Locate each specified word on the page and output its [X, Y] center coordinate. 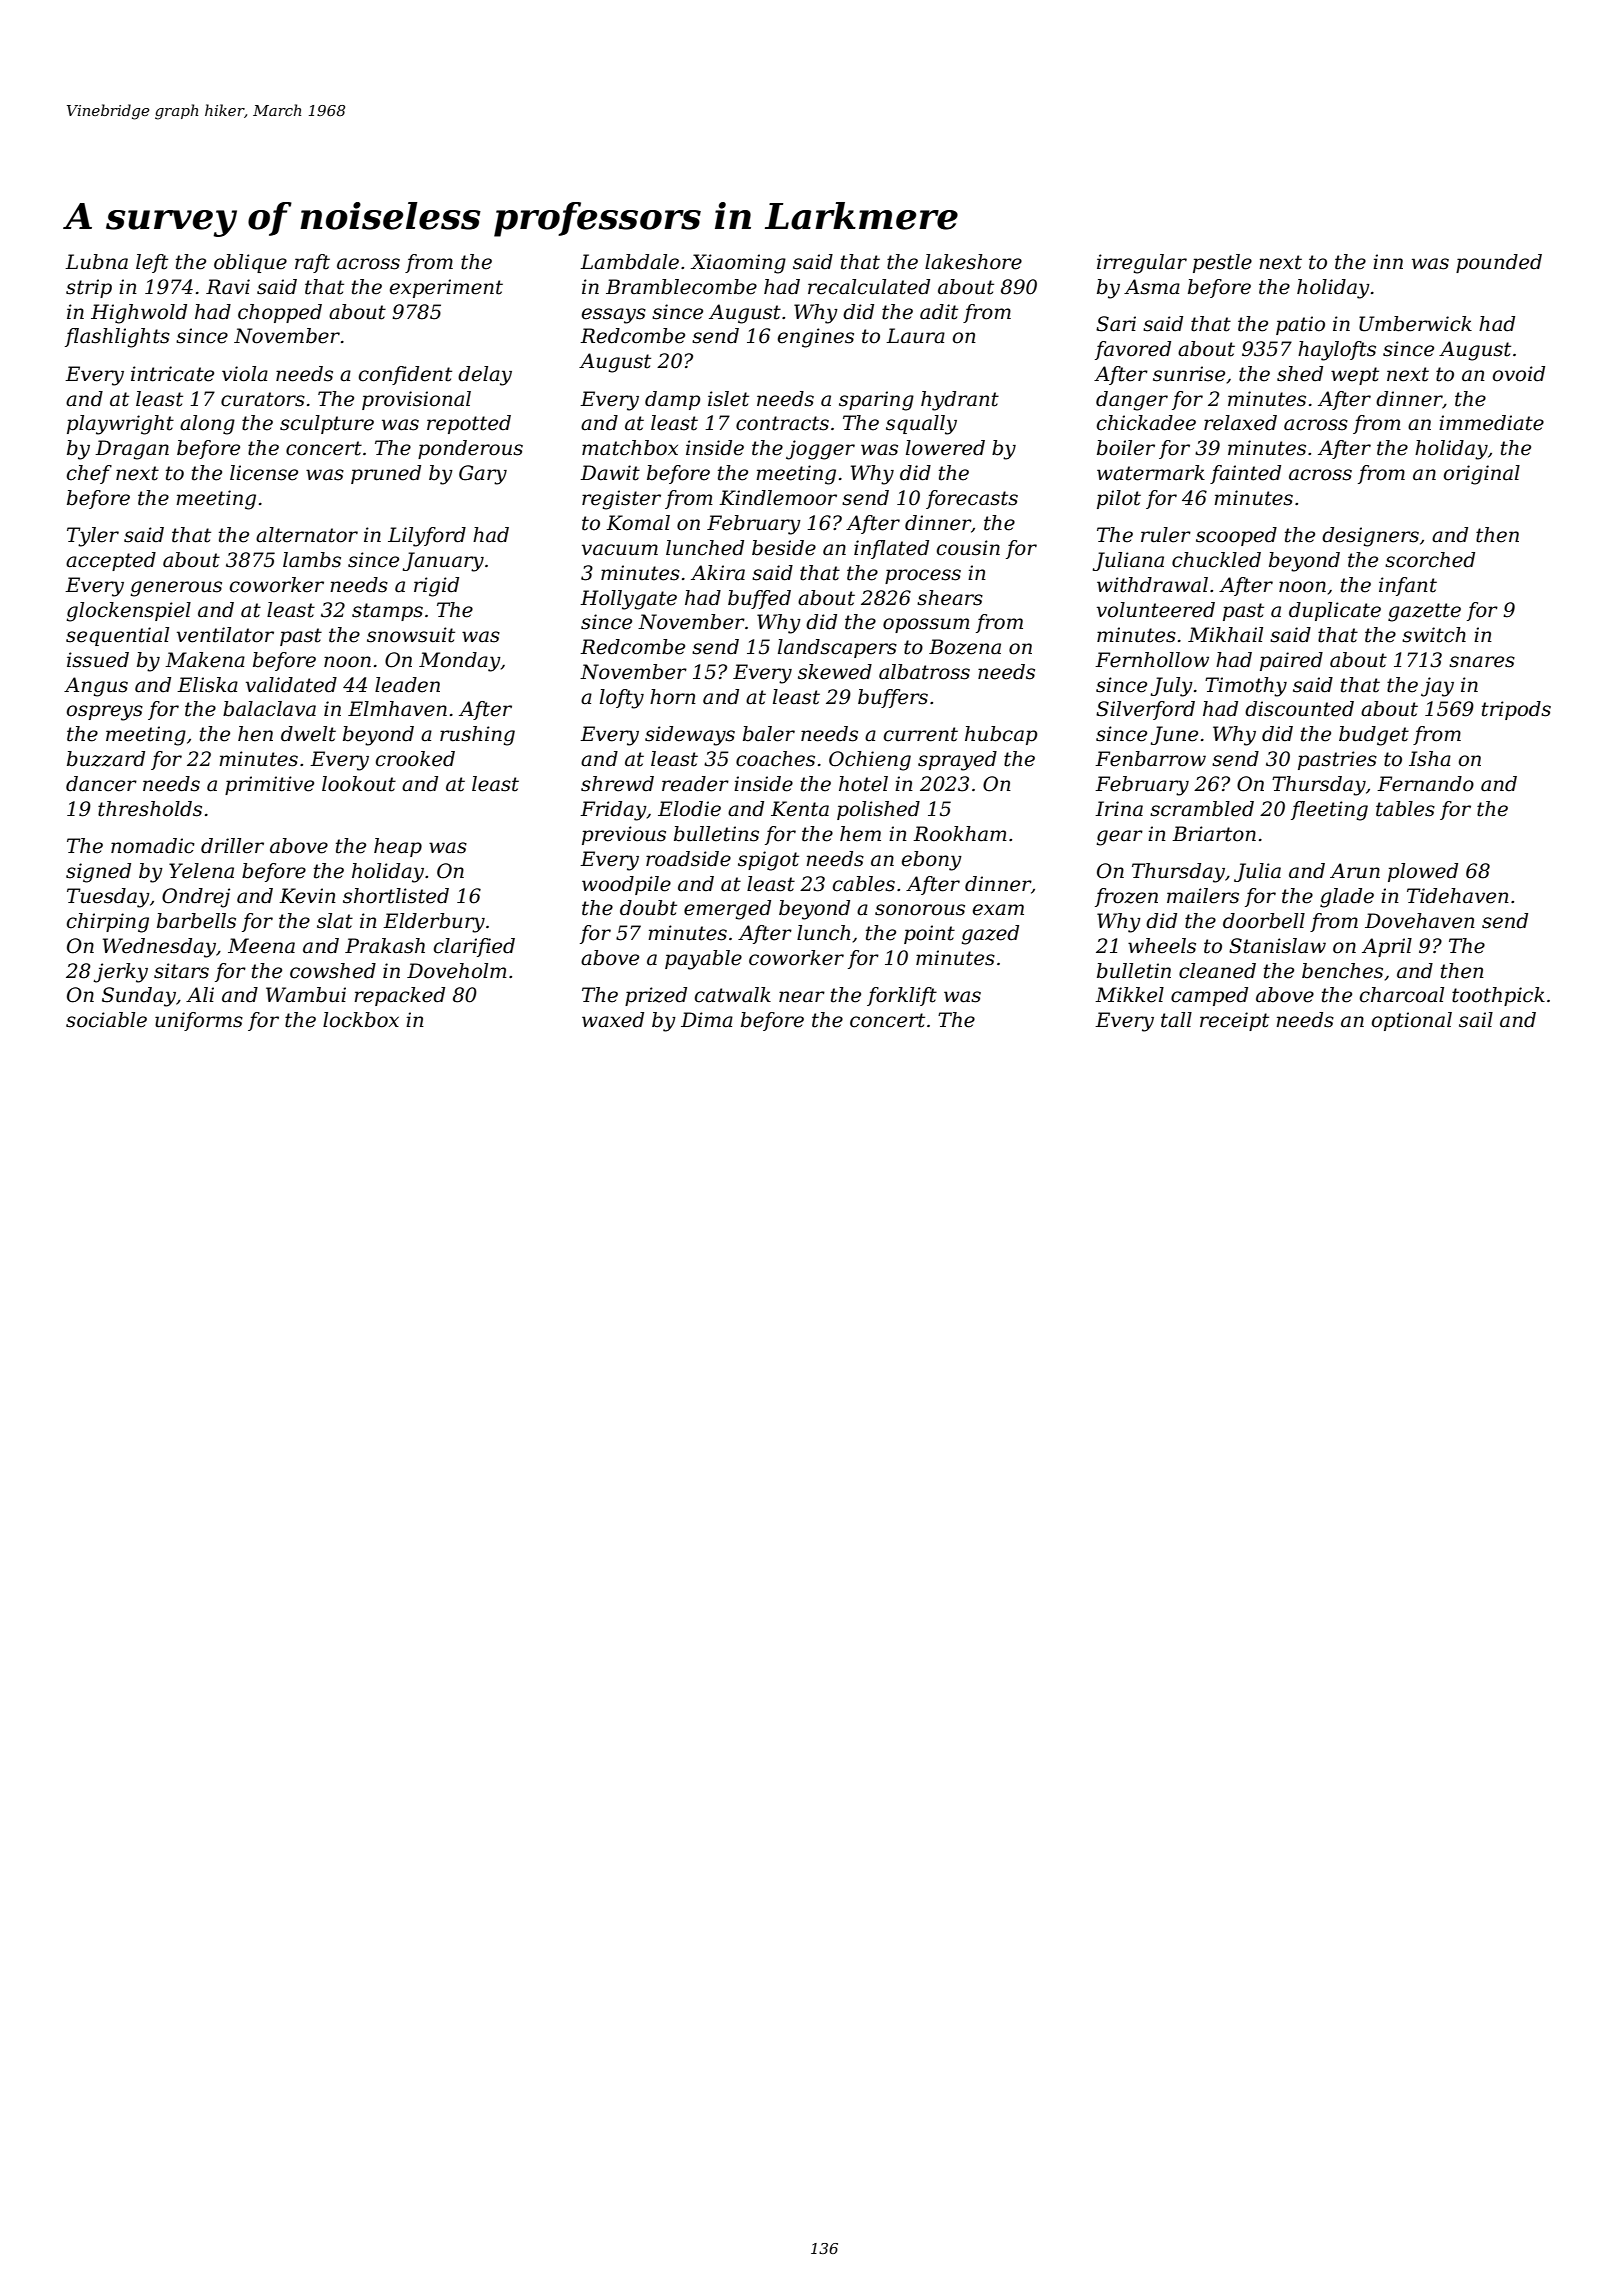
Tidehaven [1458, 896]
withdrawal [1152, 585]
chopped [280, 313]
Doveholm [457, 971]
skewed [835, 672]
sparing [876, 401]
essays [614, 316]
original [1482, 475]
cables [864, 884]
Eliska [207, 685]
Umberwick [1415, 324]
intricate [172, 374]
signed [98, 873]
